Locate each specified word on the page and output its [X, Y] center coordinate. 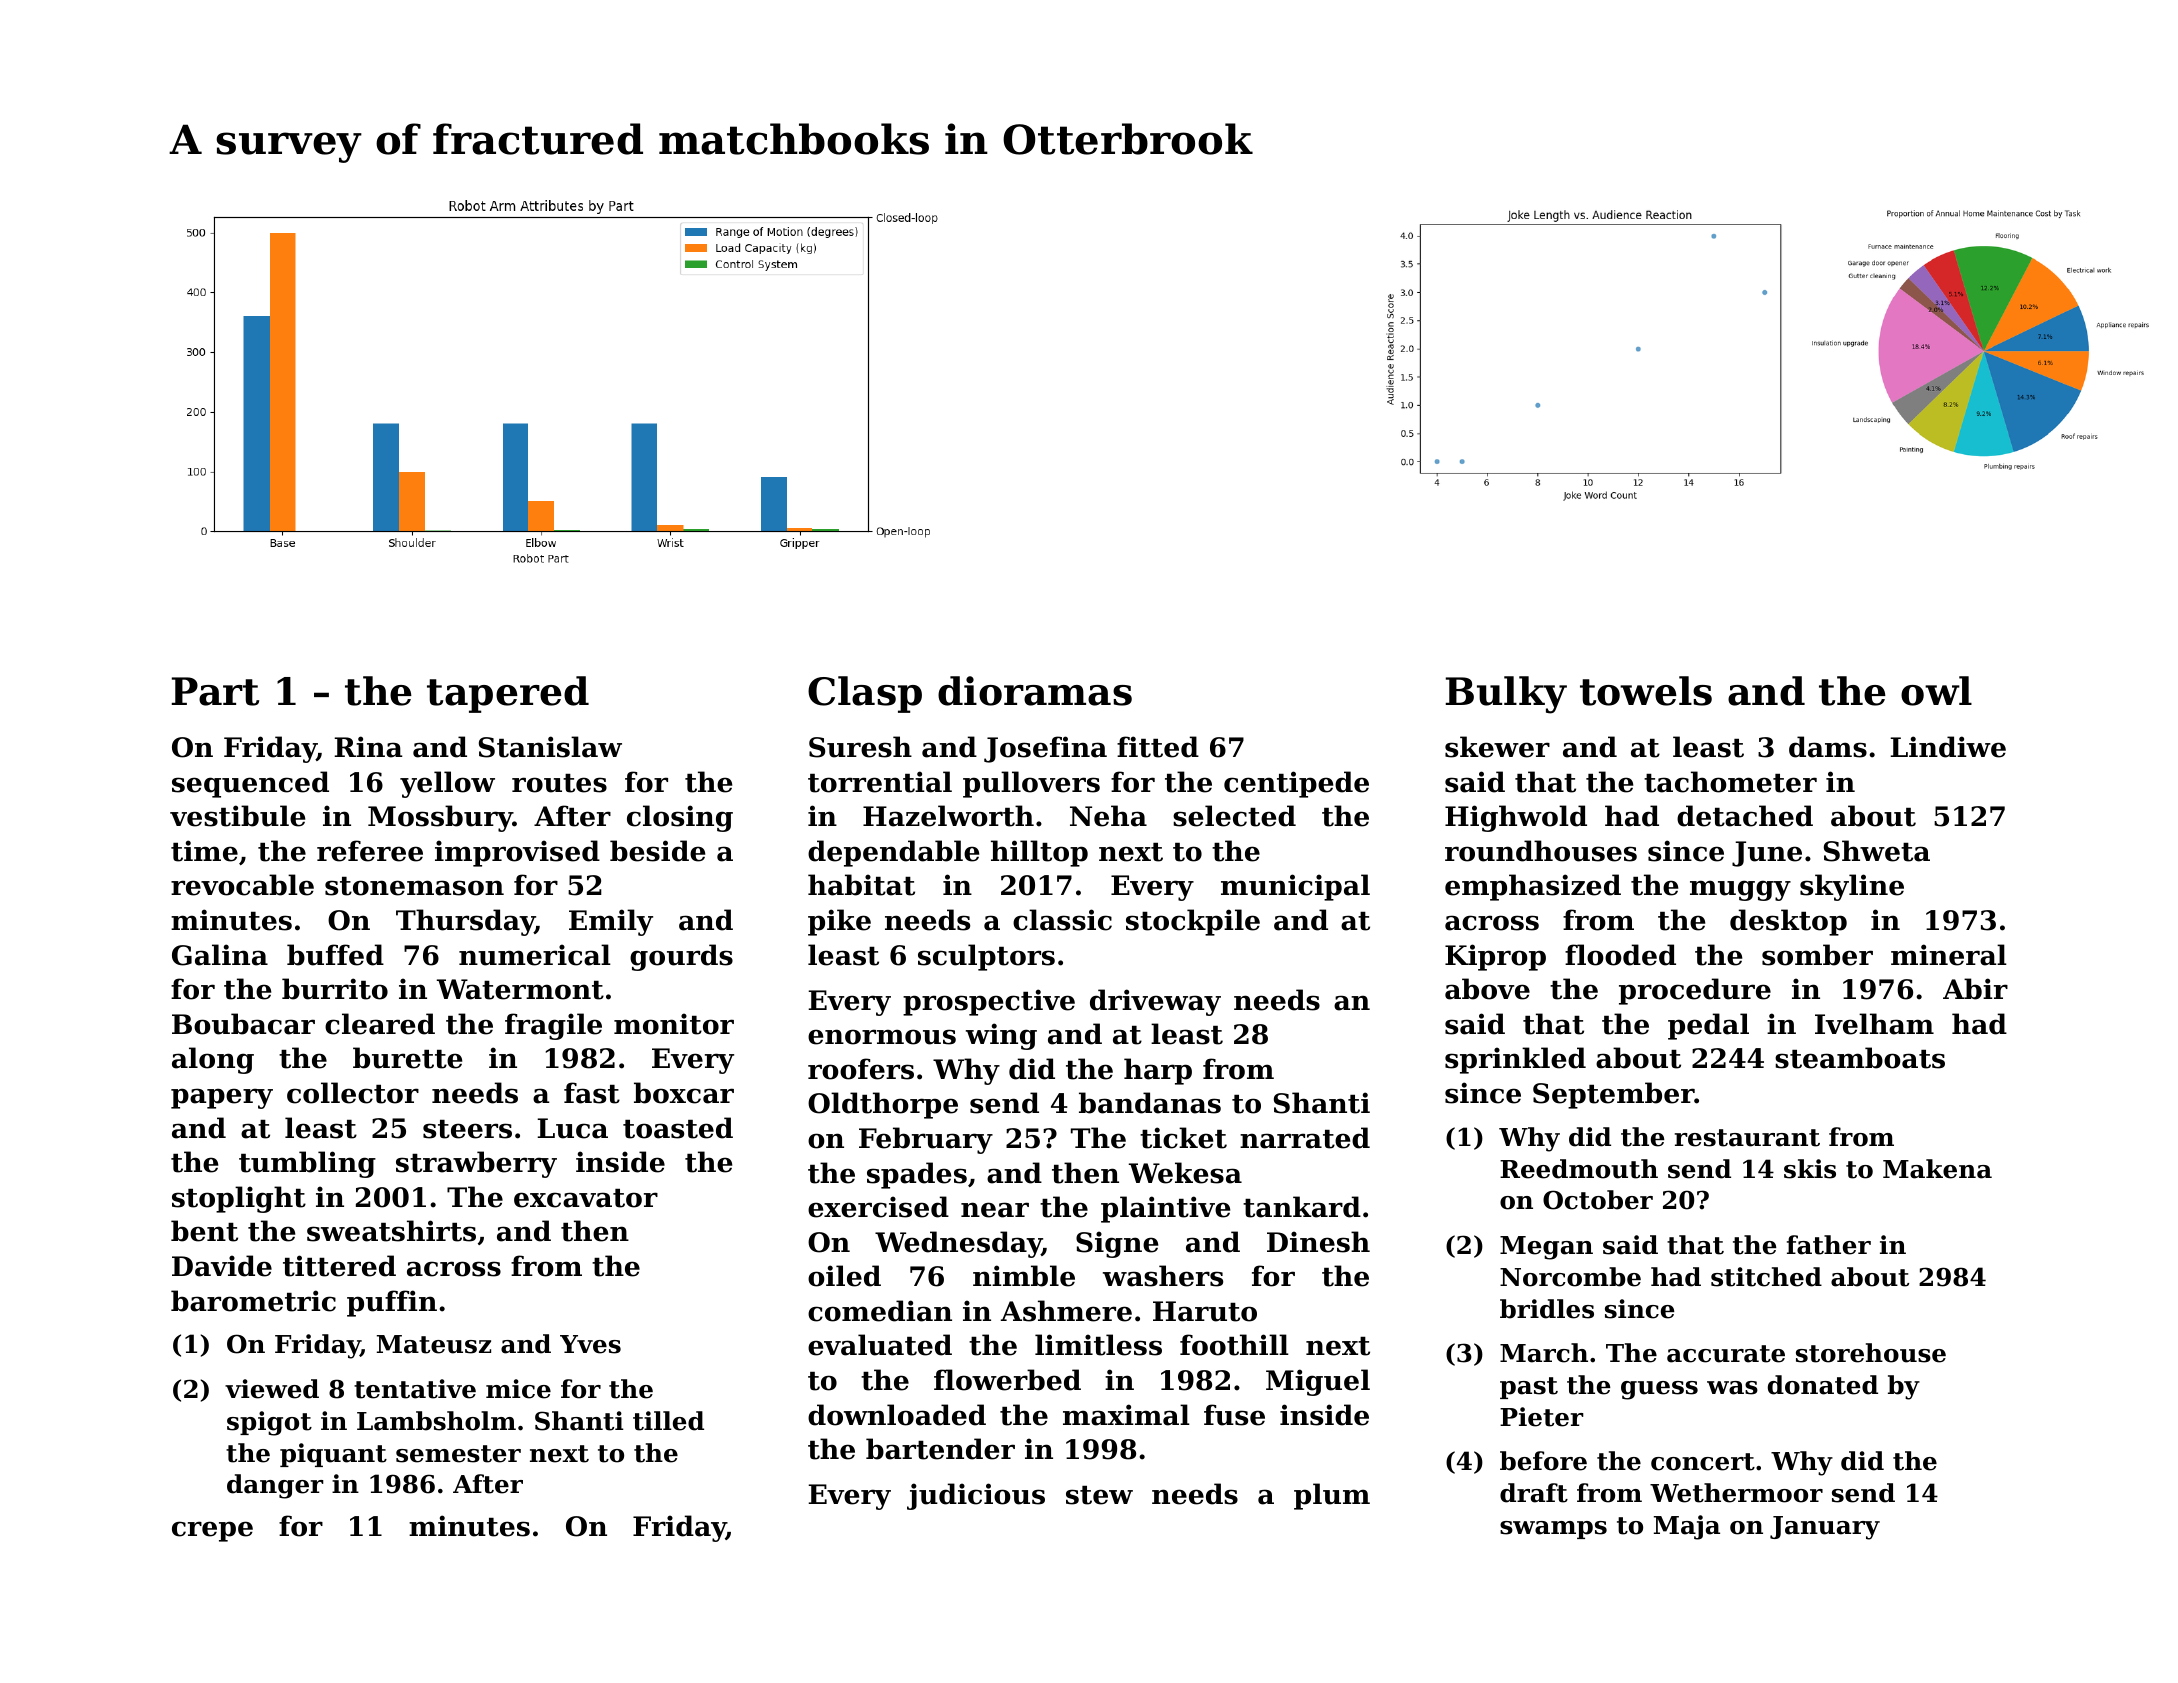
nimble [1024, 1276]
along [213, 1060]
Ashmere [1066, 1311]
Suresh [860, 747]
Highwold [1516, 818]
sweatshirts [391, 1231]
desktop [1788, 922]
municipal [1295, 887]
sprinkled [1515, 1060]
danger [275, 1486]
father [1829, 1245]
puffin [392, 1303]
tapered [508, 694]
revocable [242, 885]
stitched [1766, 1277]
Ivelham [1874, 1024]
